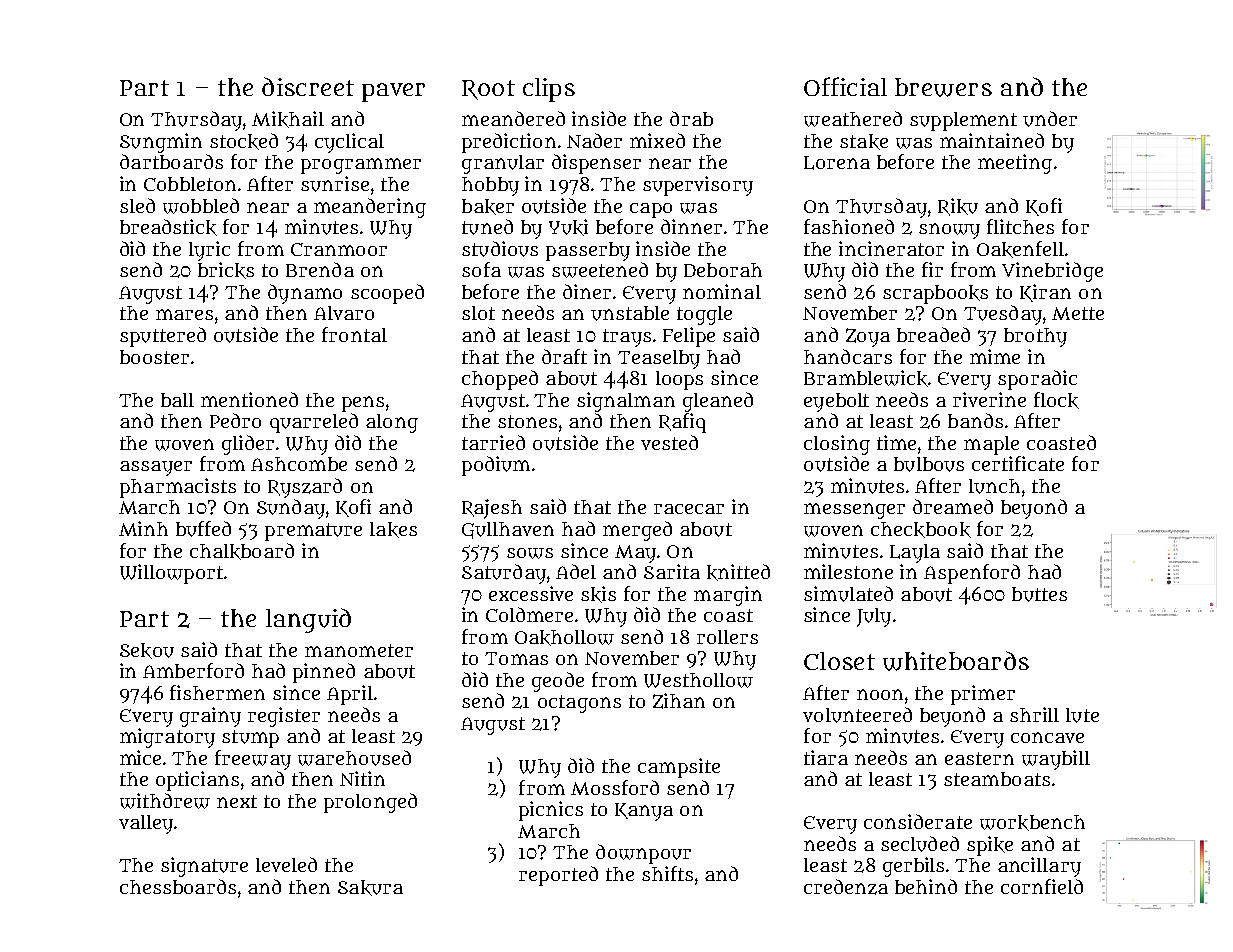 Image resolution: width=1233 pixels, height=952 pixels. What do you see at coordinates (197, 781) in the screenshot?
I see `opticians` at bounding box center [197, 781].
